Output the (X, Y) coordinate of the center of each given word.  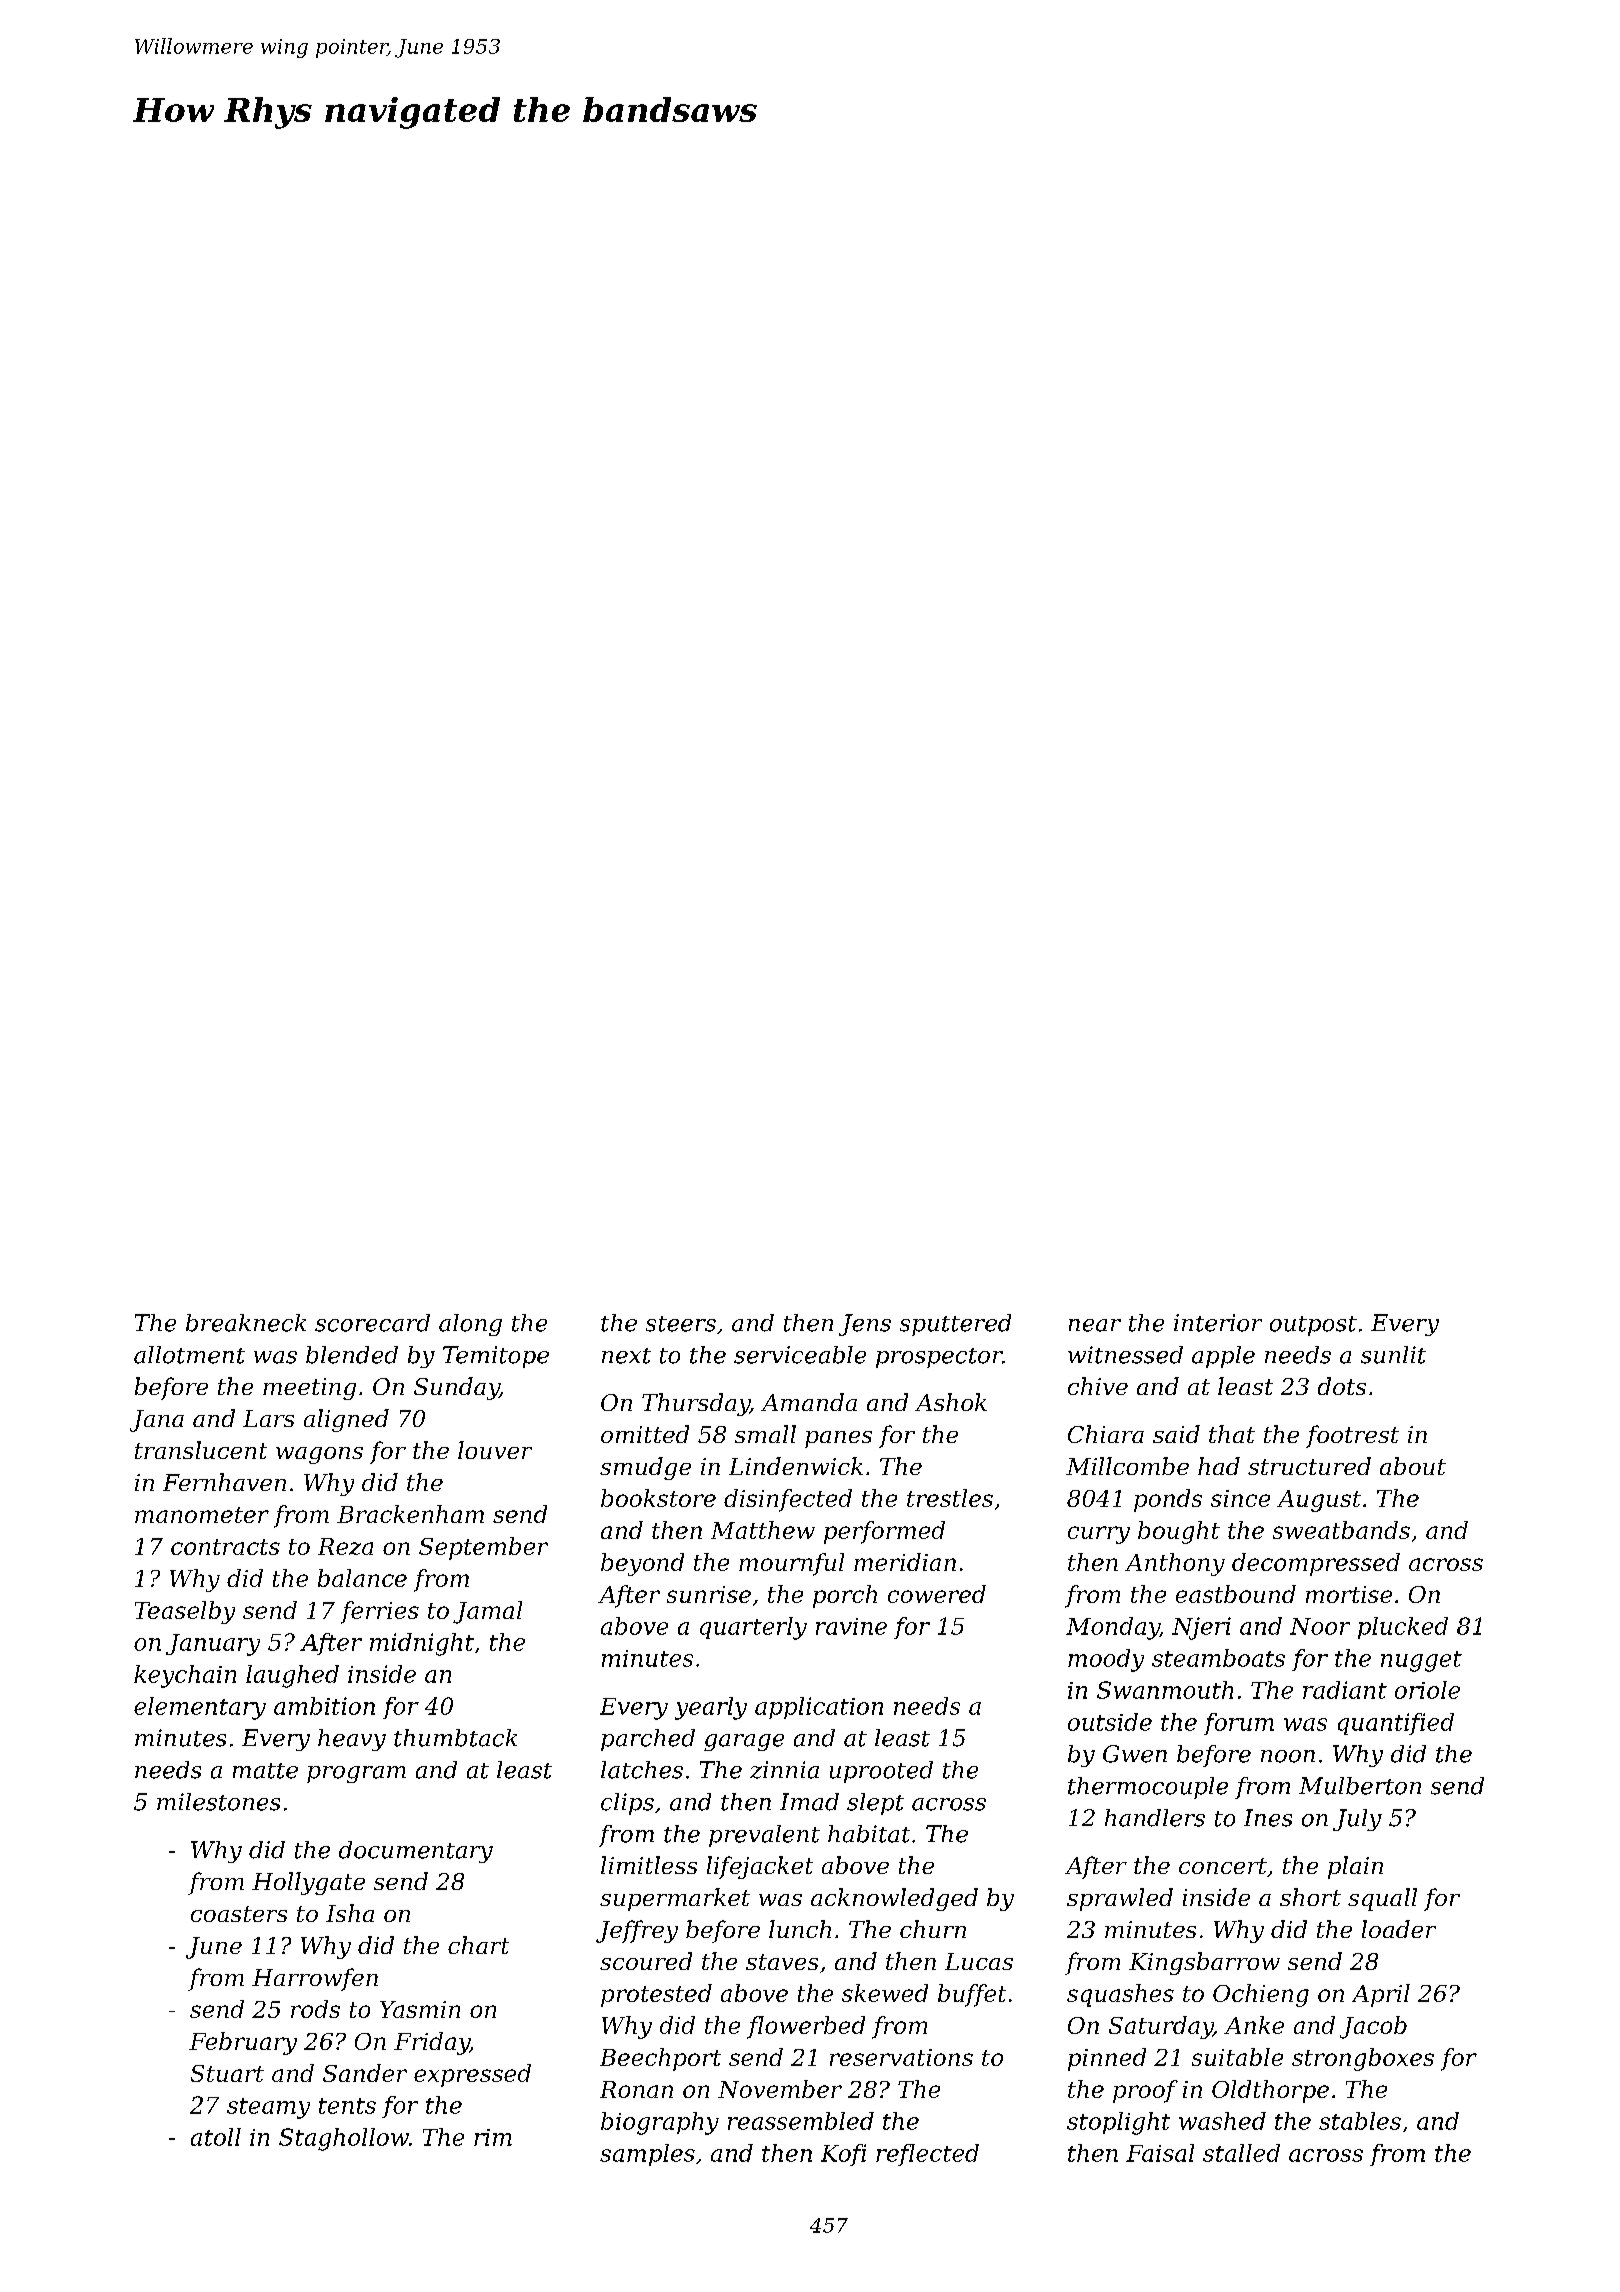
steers (681, 1324)
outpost (1313, 1326)
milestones (218, 1802)
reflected (927, 2155)
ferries (380, 1612)
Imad (809, 1802)
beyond (642, 1564)
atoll (216, 2137)
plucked (1403, 1628)
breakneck (246, 1323)
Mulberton (1360, 1786)
